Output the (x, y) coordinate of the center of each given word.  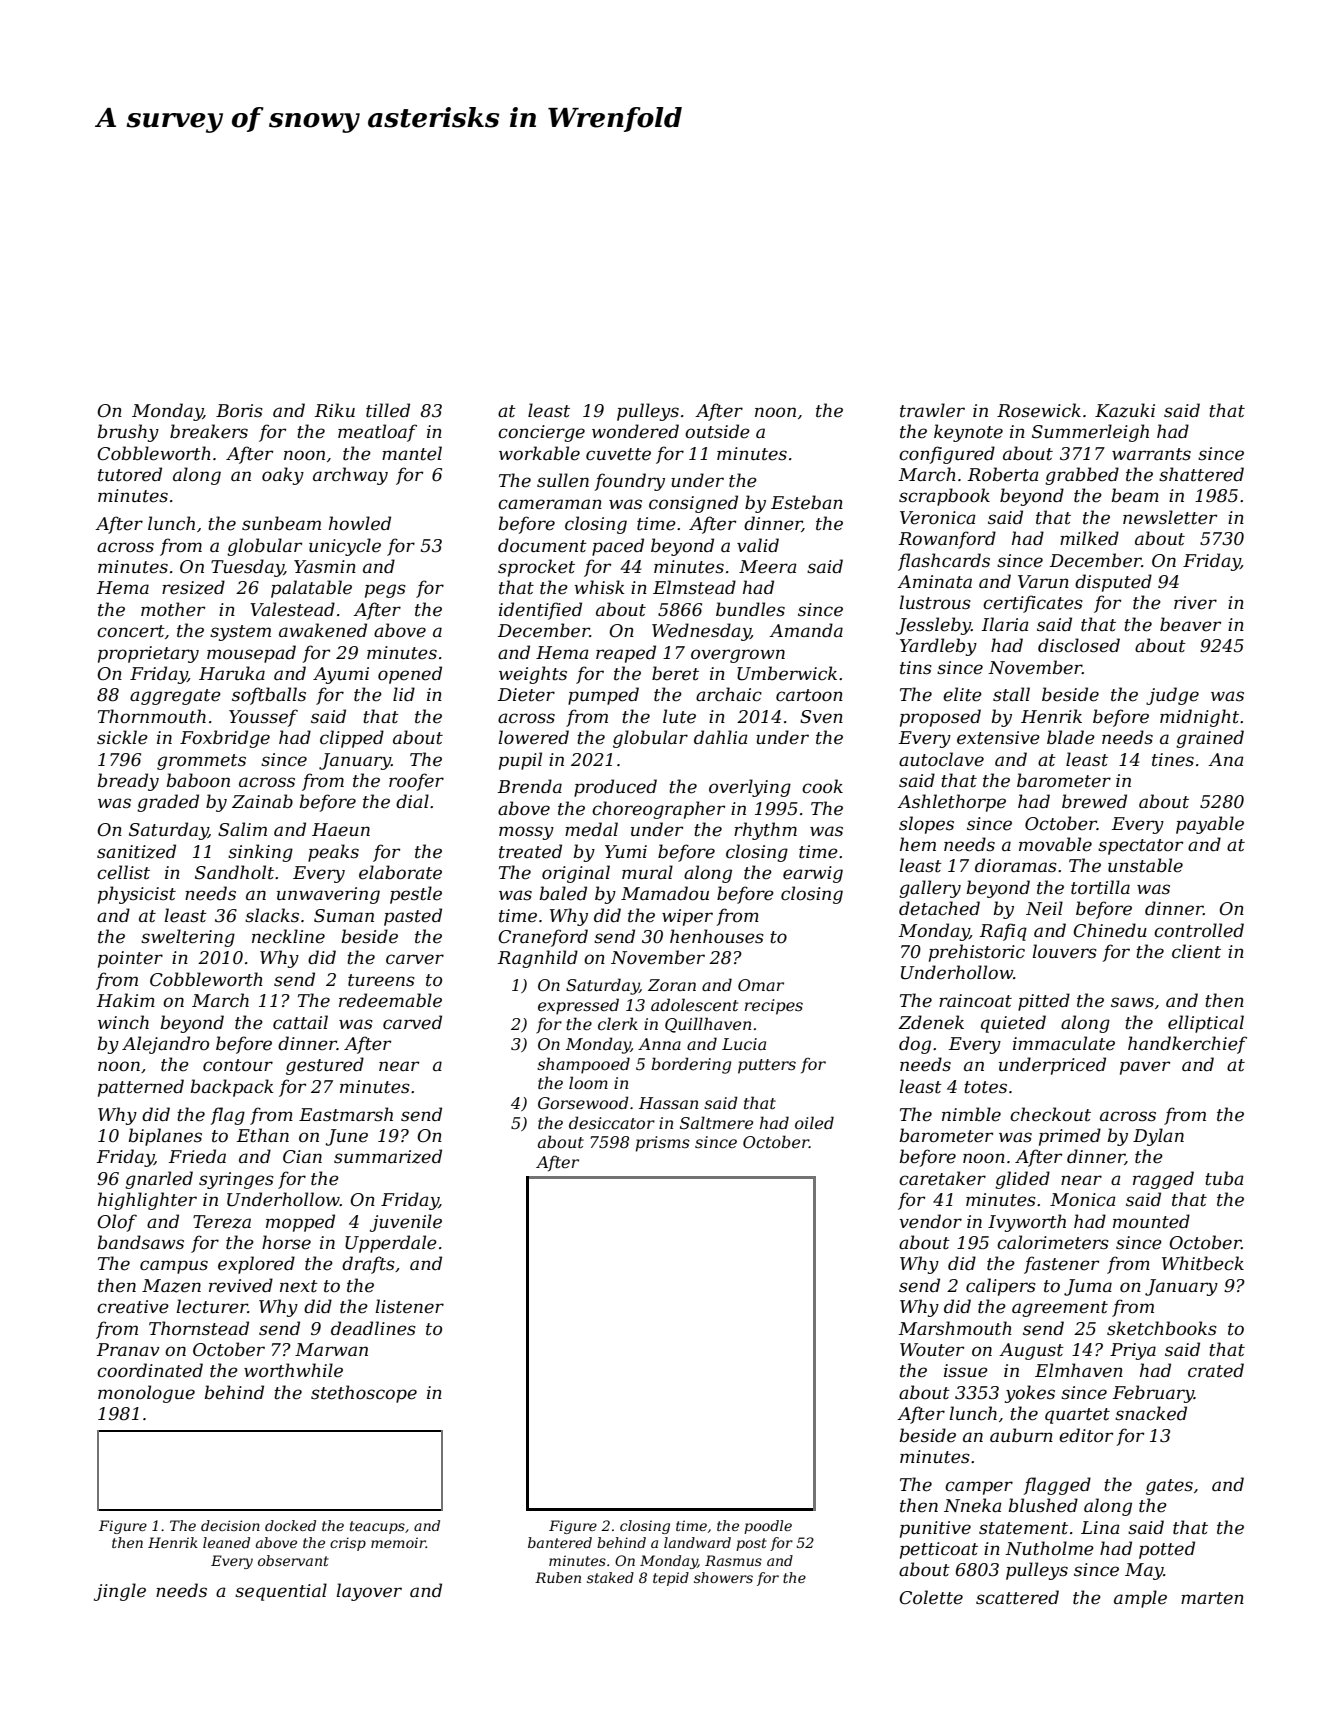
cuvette (618, 454)
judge (1172, 696)
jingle (120, 1592)
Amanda (806, 630)
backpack (232, 1088)
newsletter (1170, 517)
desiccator (612, 1122)
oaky (283, 476)
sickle (122, 737)
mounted (1151, 1221)
